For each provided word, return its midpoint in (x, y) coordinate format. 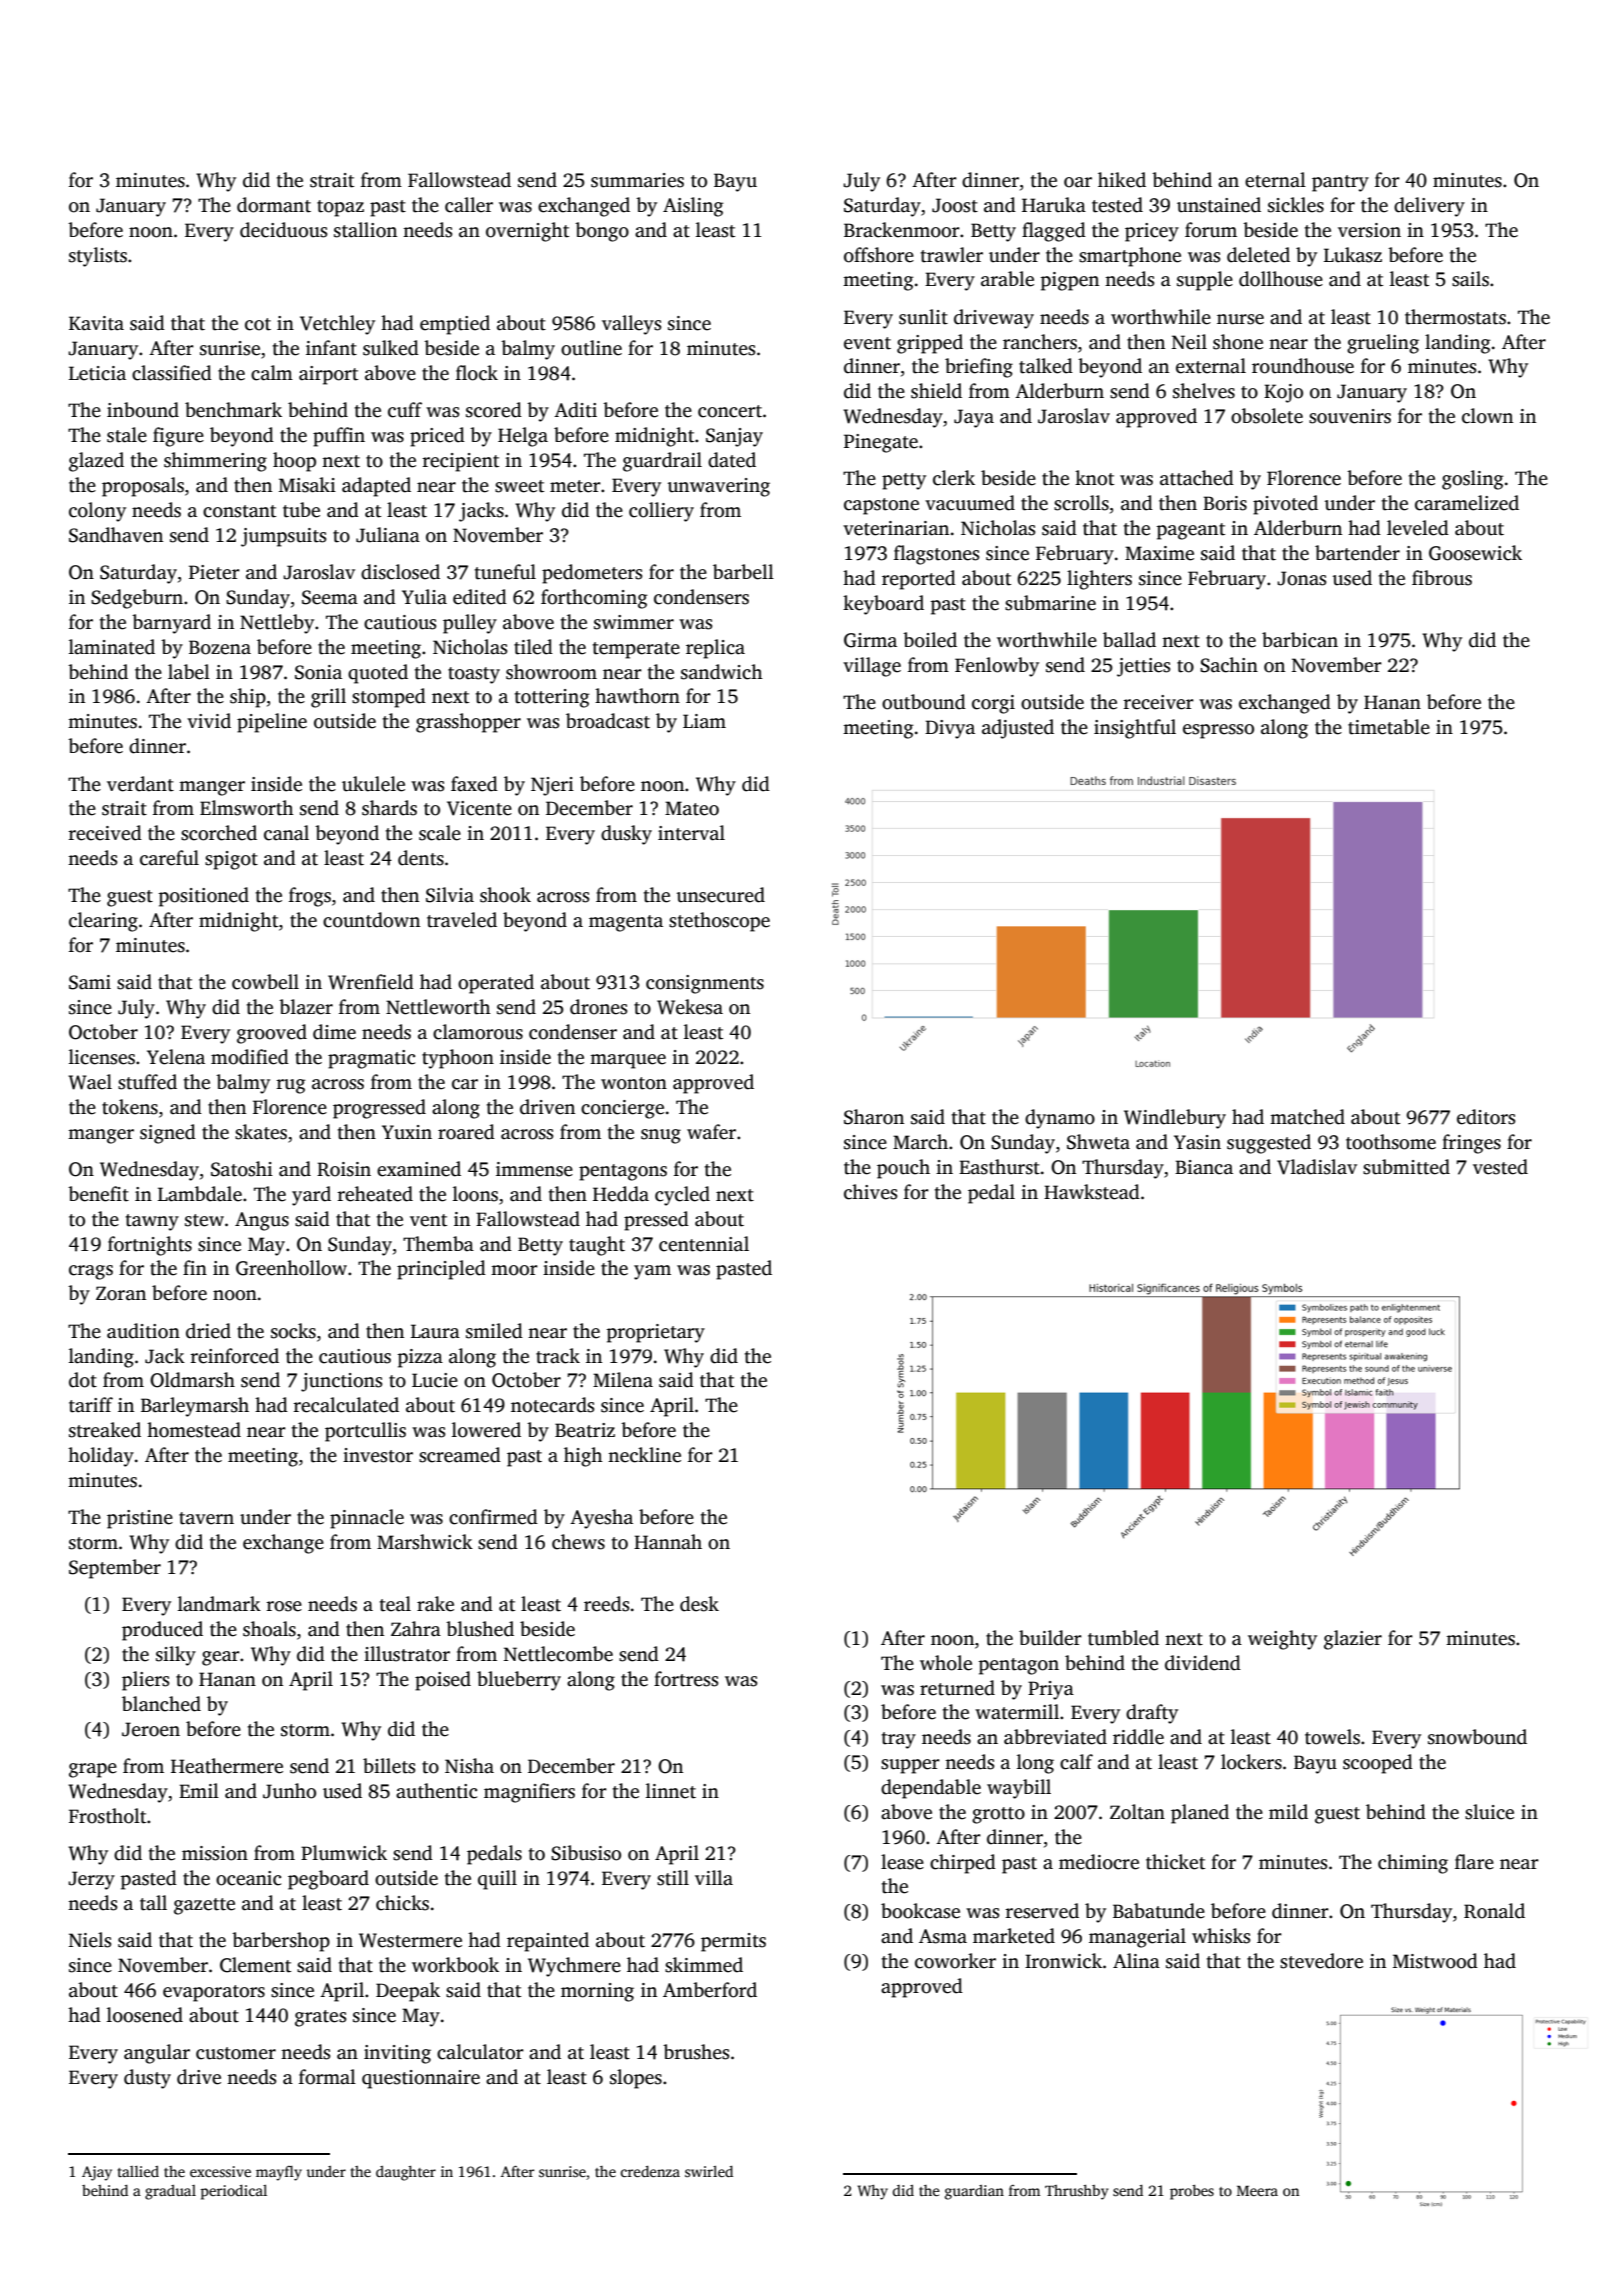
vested (1500, 1167)
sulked (391, 348)
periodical (233, 2192)
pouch (903, 1169)
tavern (206, 1518)
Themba (438, 1244)
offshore (879, 255)
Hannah (668, 1542)
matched (1307, 1117)
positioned (204, 897)
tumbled (1123, 1638)
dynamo (1060, 1119)
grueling (1383, 344)
